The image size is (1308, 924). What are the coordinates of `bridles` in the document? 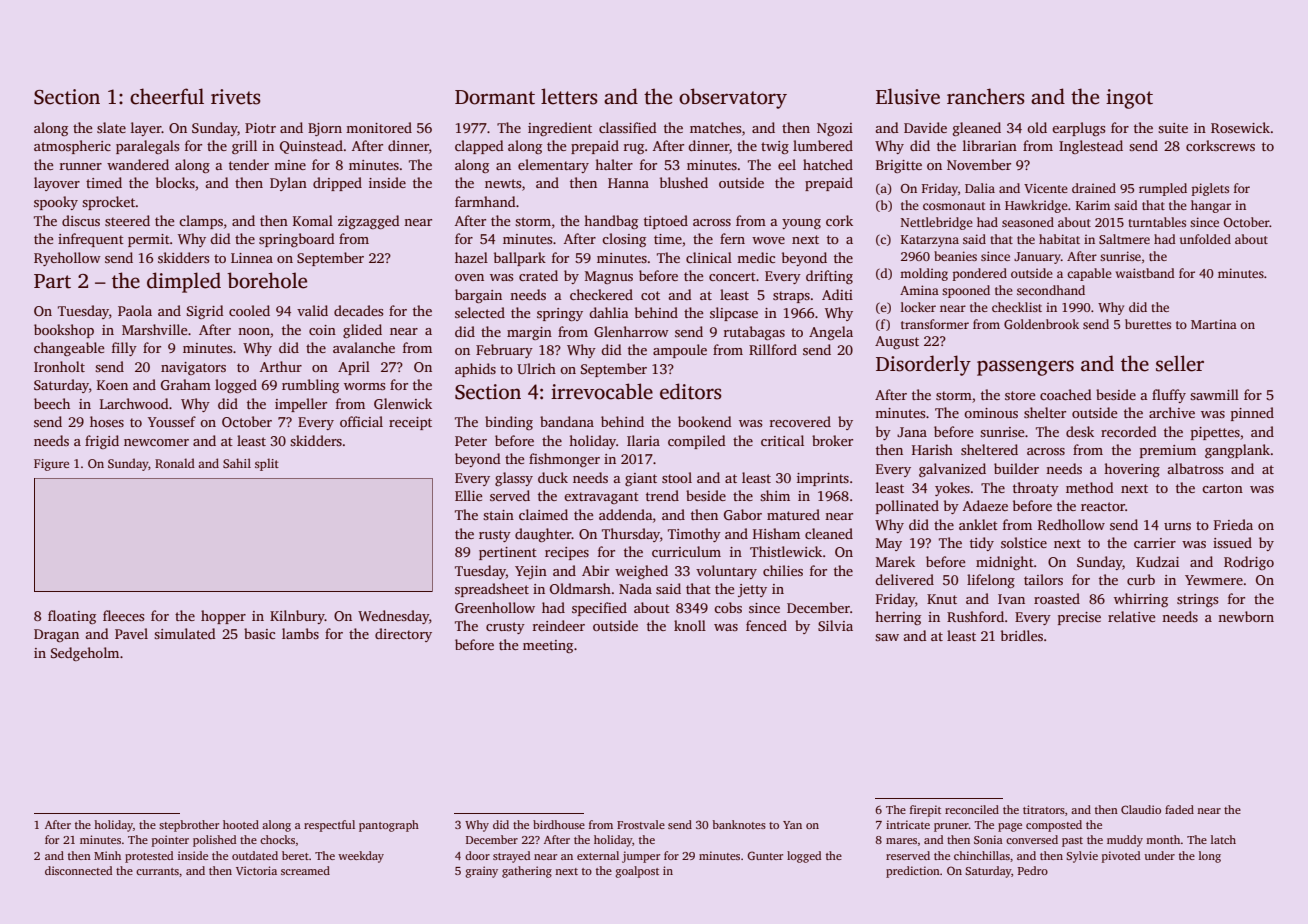 It's located at (1022, 635).
